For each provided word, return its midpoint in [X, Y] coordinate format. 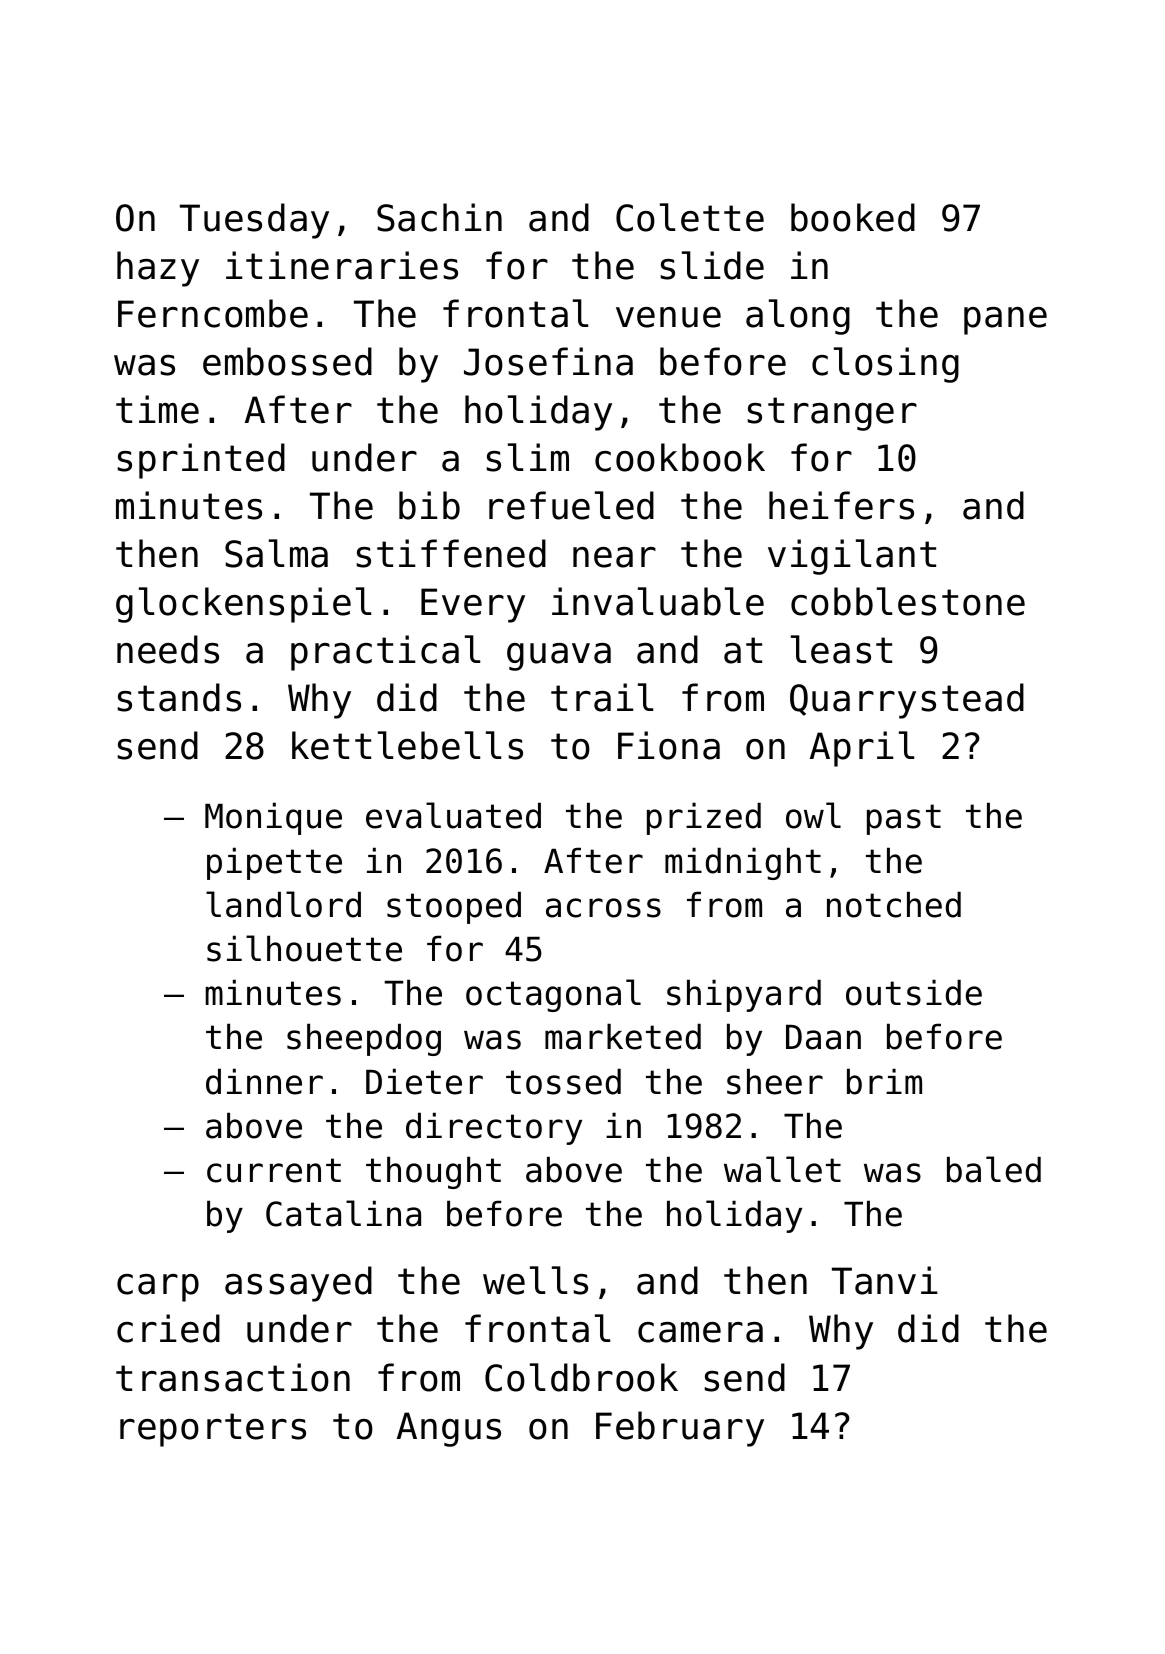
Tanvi [885, 1280]
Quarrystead [907, 701]
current [274, 1170]
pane [1005, 321]
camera [700, 1332]
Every [473, 605]
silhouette [304, 948]
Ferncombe [213, 313]
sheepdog [364, 1039]
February [680, 1429]
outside [914, 992]
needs [168, 649]
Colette [690, 217]
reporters [213, 1430]
